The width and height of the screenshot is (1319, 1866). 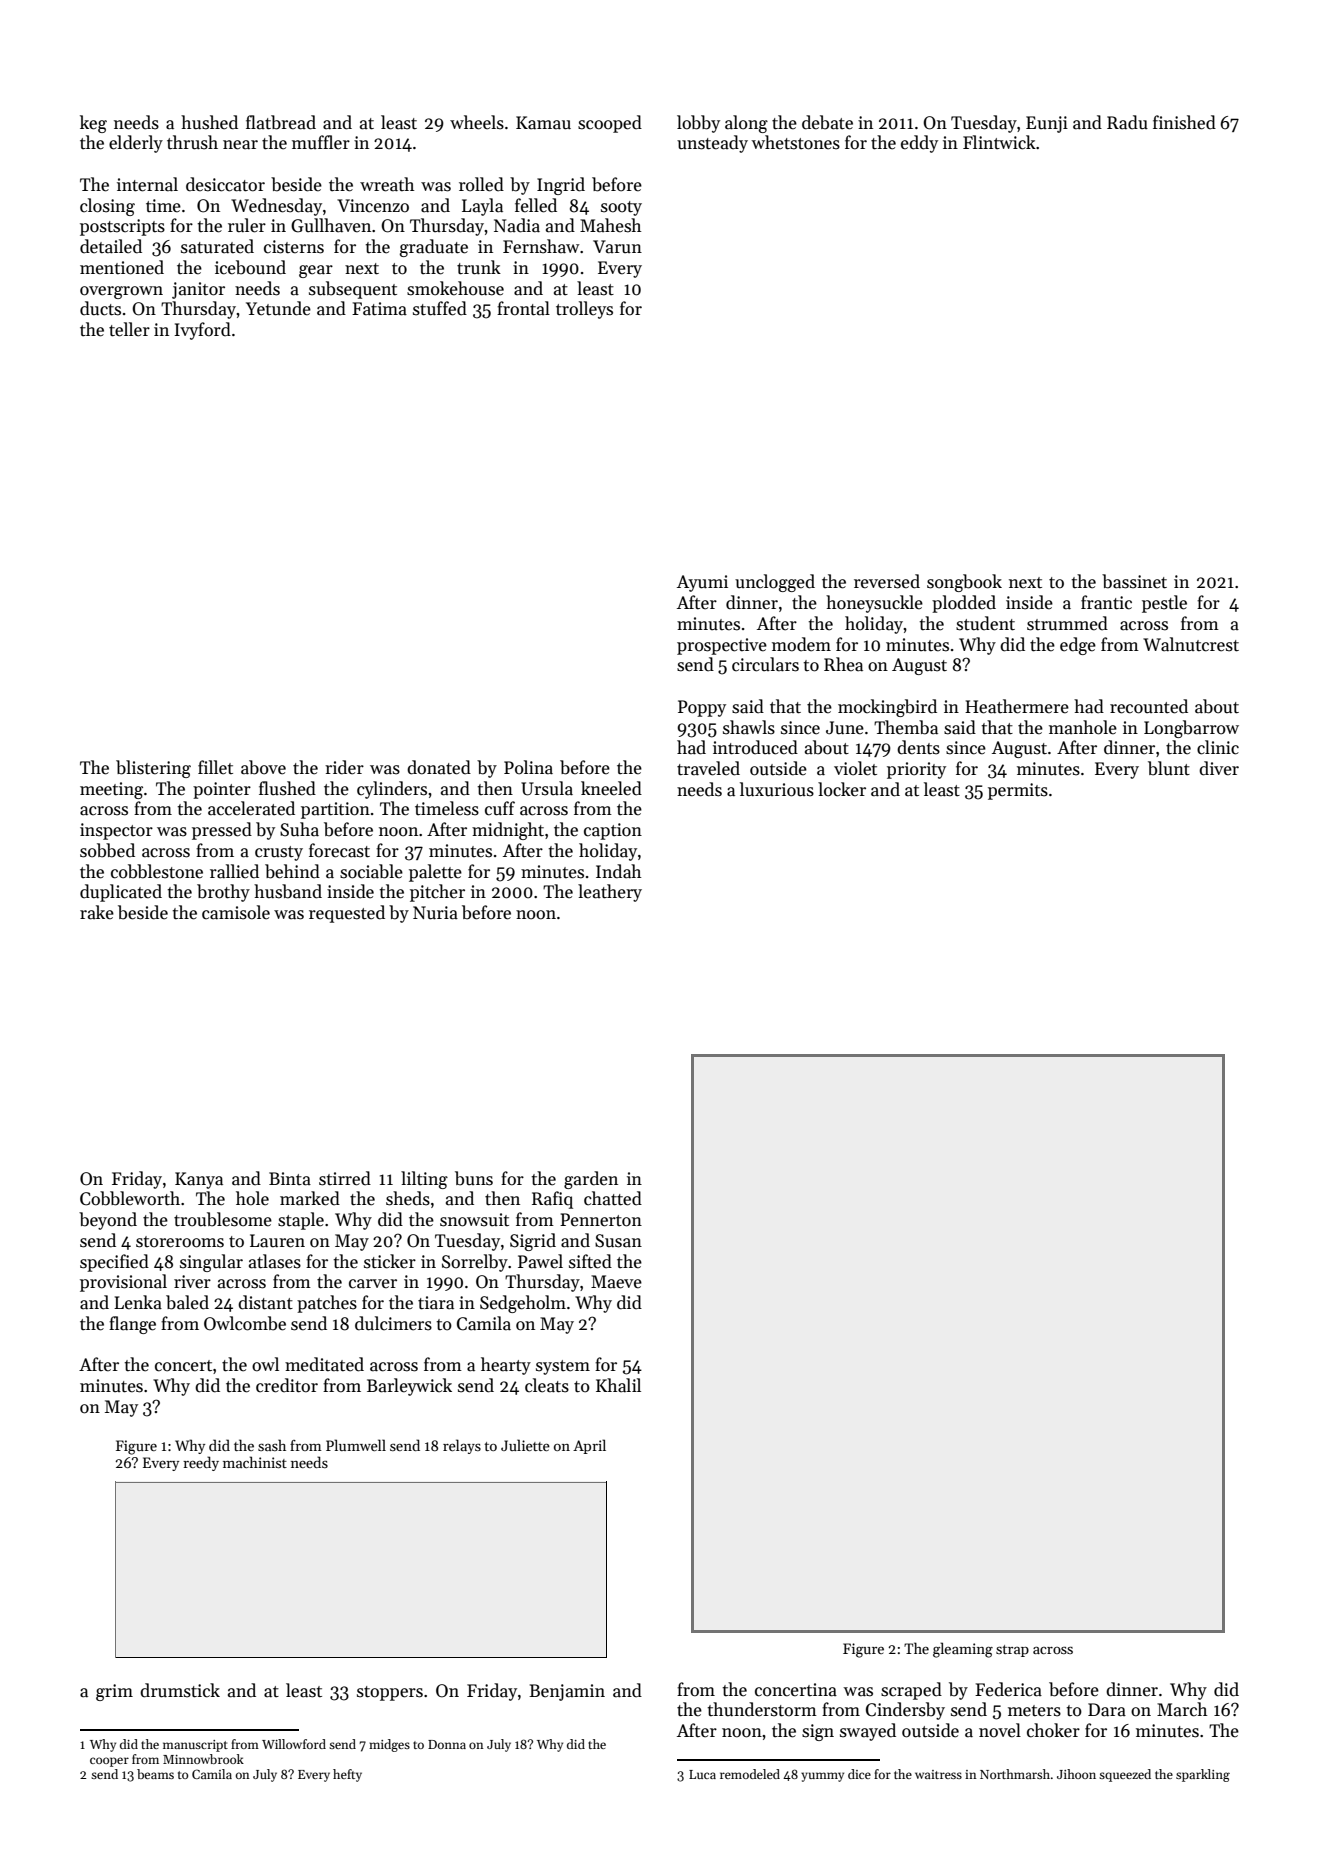 What do you see at coordinates (1067, 623) in the screenshot?
I see `strummed` at bounding box center [1067, 623].
